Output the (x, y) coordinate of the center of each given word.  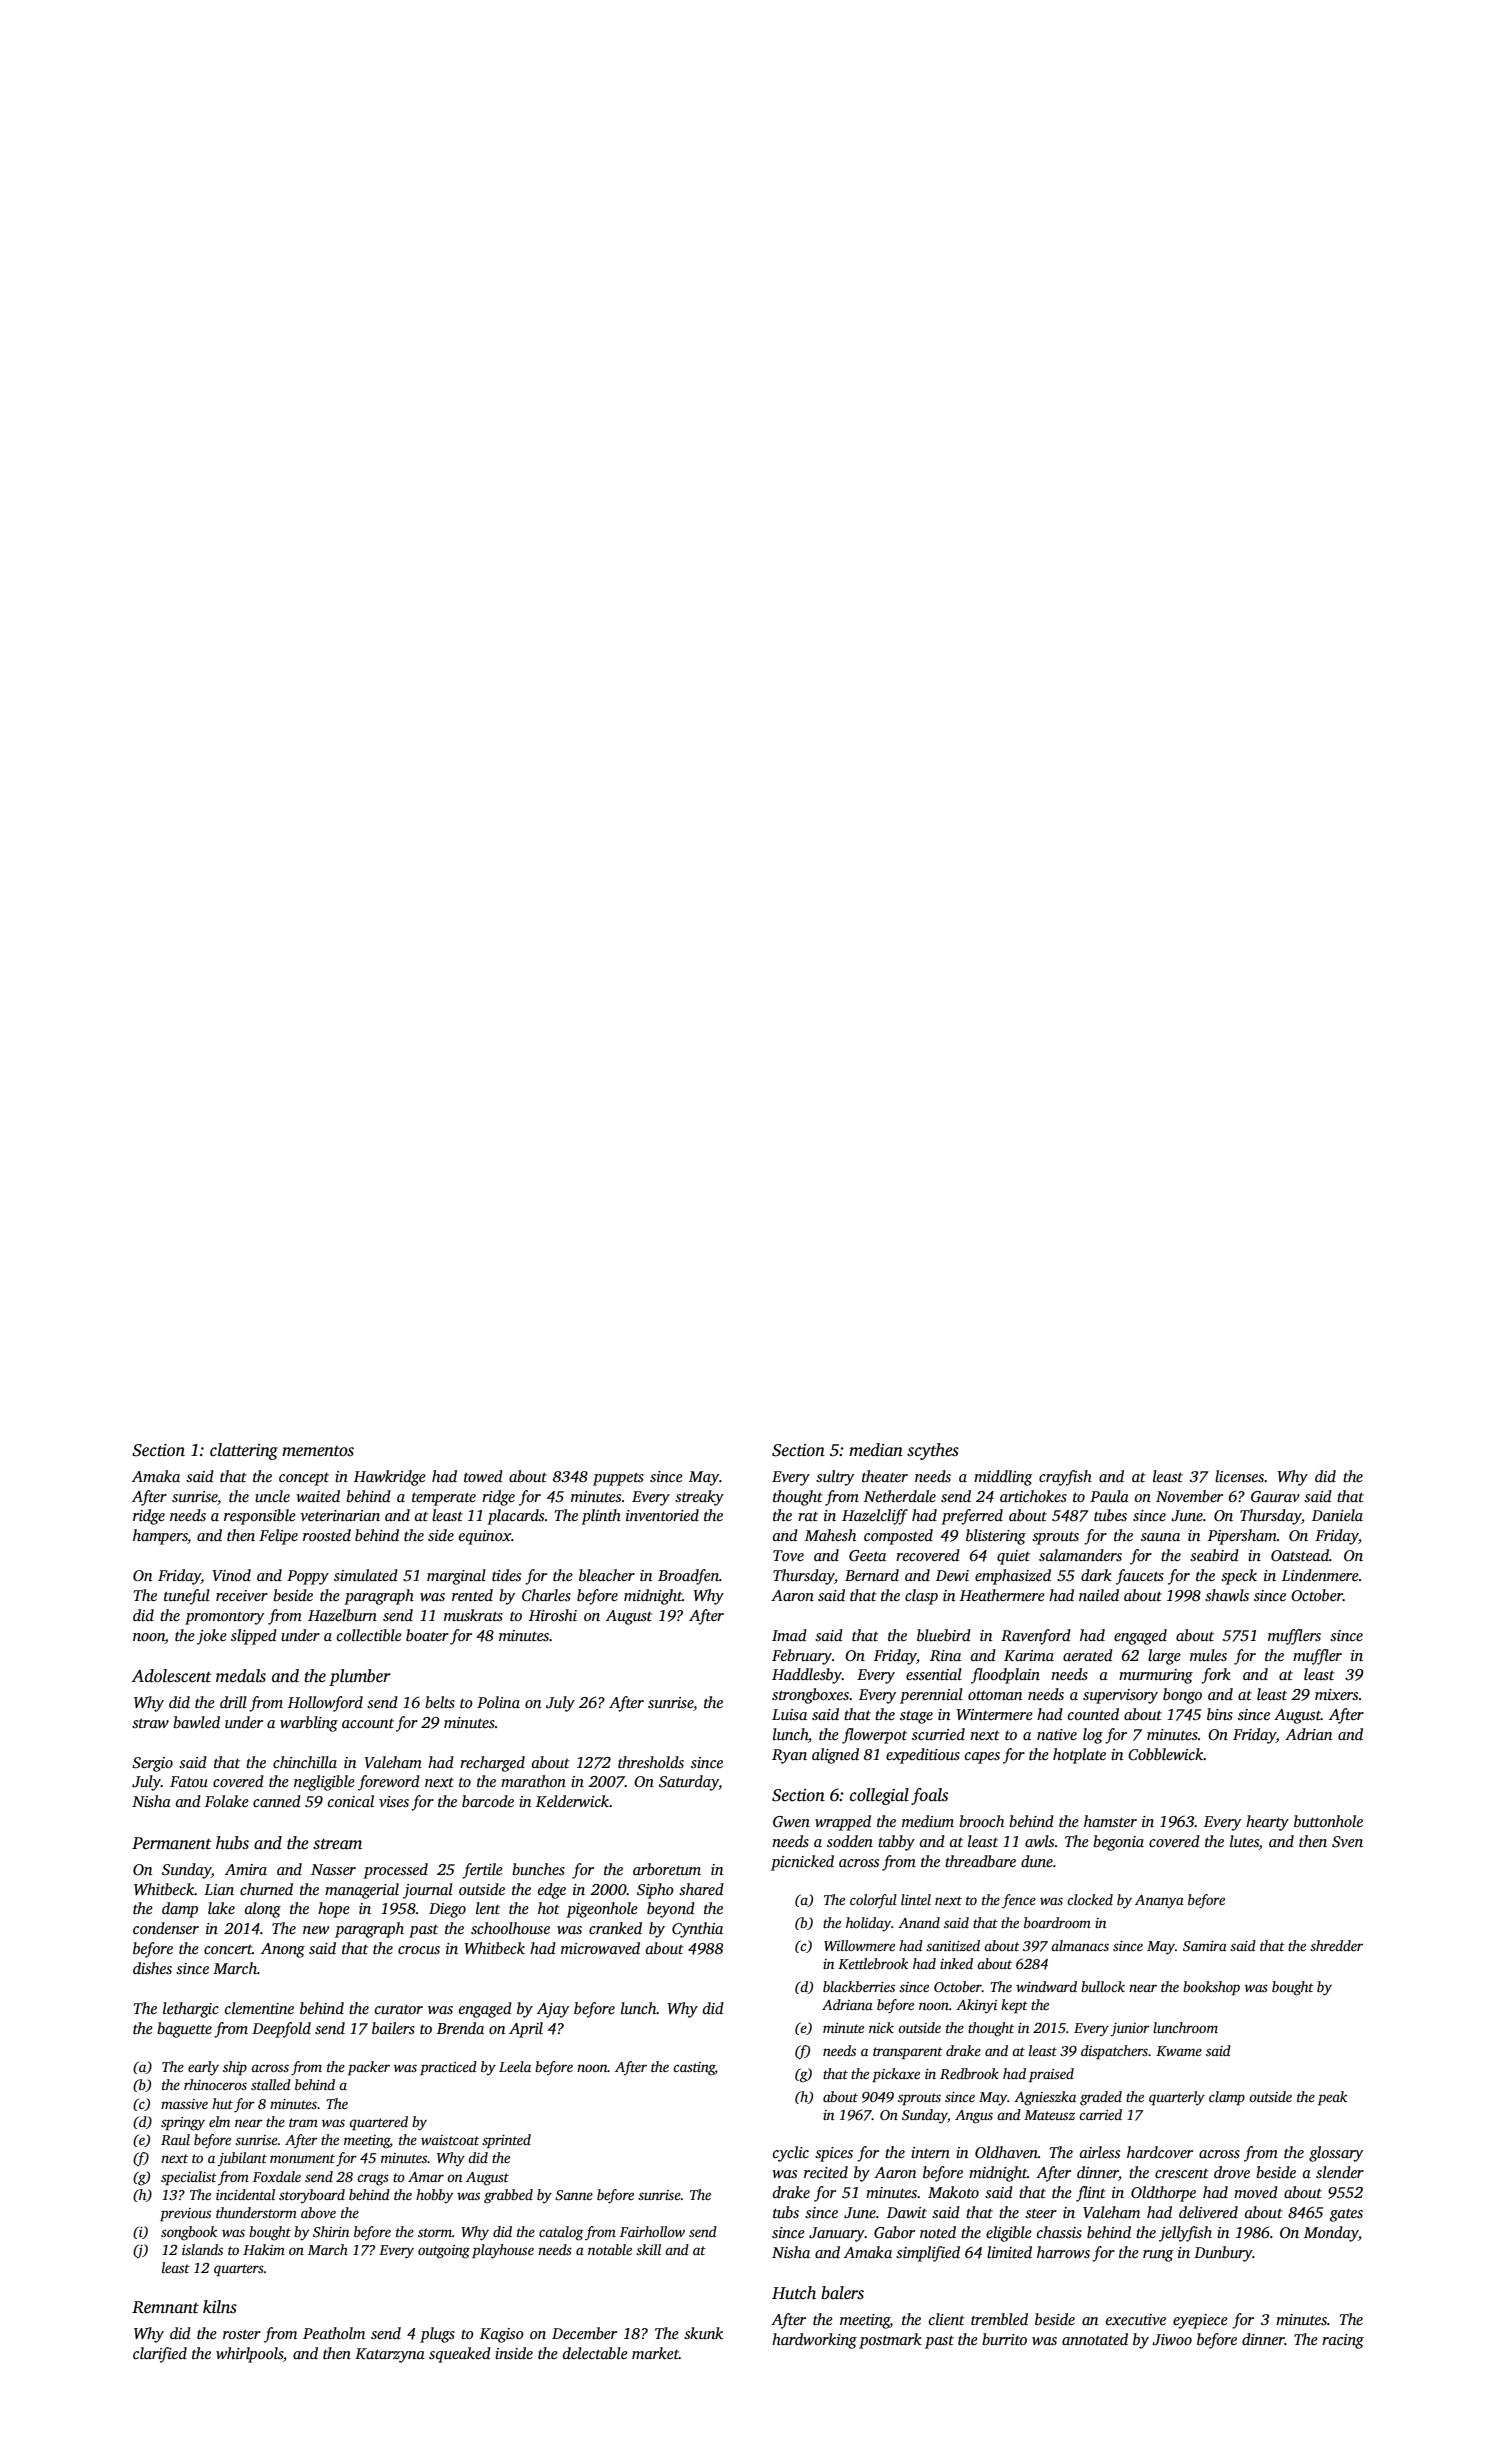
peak (1332, 2098)
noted (938, 2232)
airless (1100, 2152)
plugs (437, 2335)
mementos (318, 1451)
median (876, 1450)
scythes (933, 1451)
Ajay (553, 2010)
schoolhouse (510, 1928)
